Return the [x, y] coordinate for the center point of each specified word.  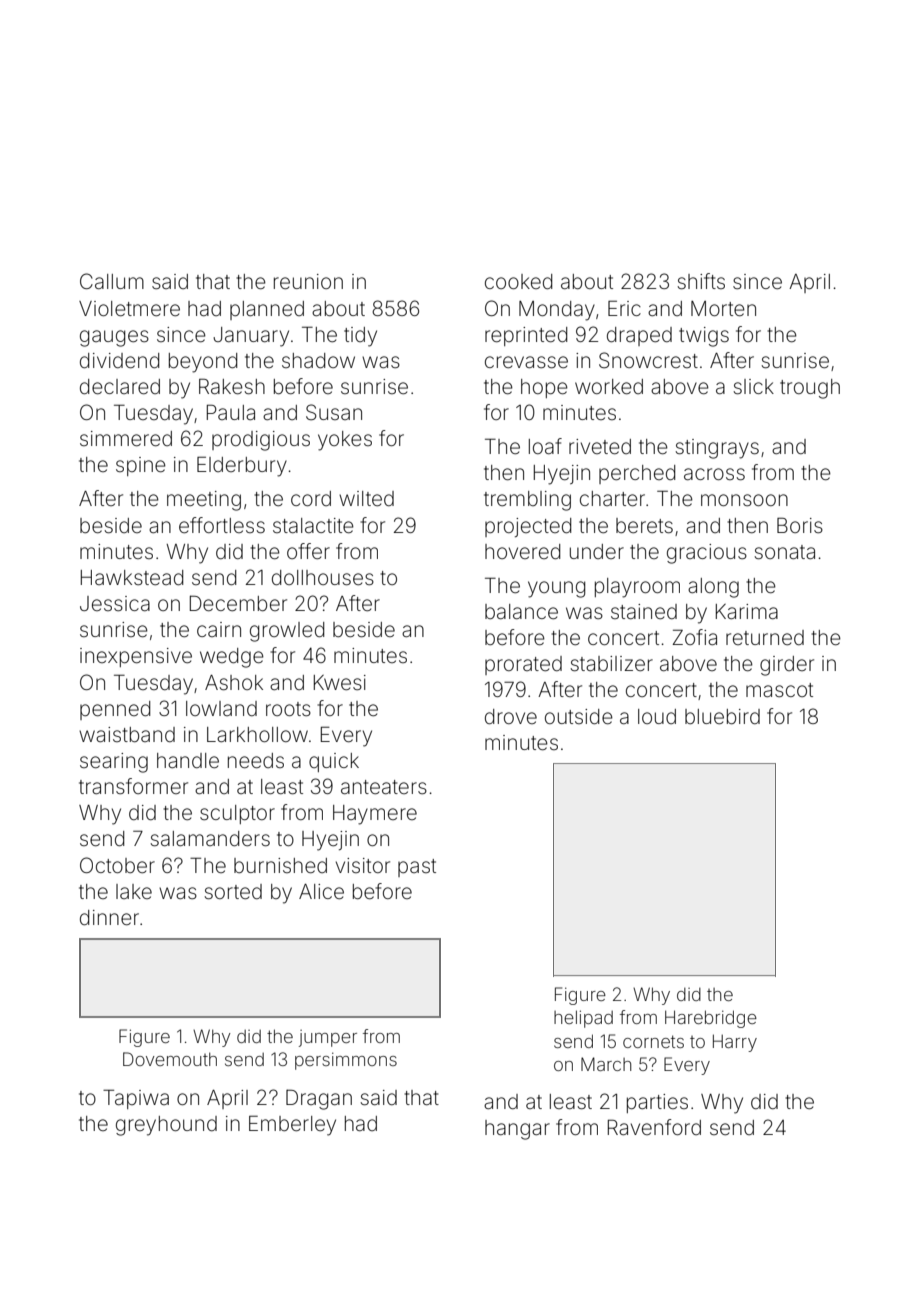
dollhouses [323, 577]
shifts [701, 281]
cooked [519, 281]
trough [810, 389]
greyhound [166, 1126]
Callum [112, 281]
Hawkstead [132, 577]
